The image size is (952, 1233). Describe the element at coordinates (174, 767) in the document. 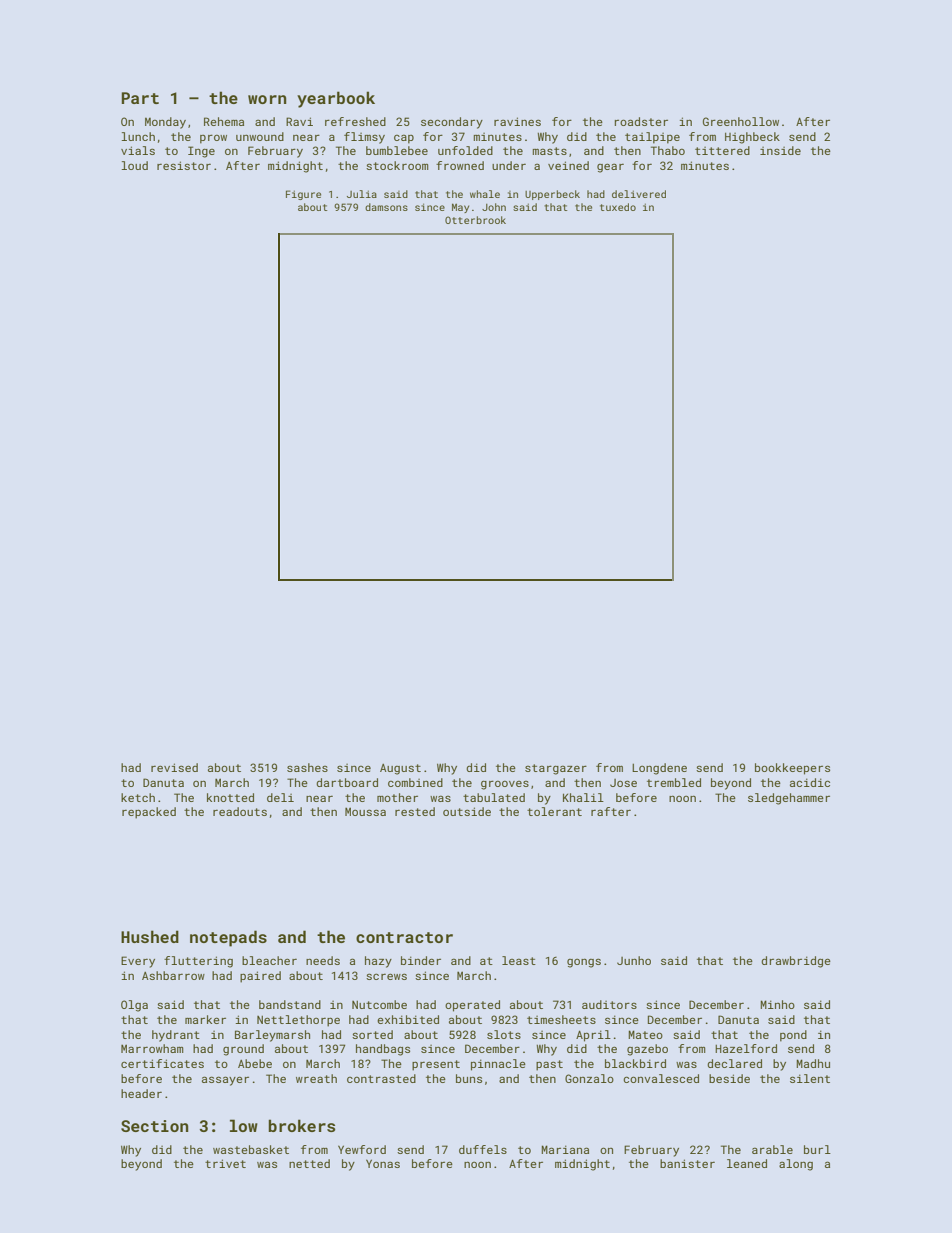

I see `revised` at that location.
